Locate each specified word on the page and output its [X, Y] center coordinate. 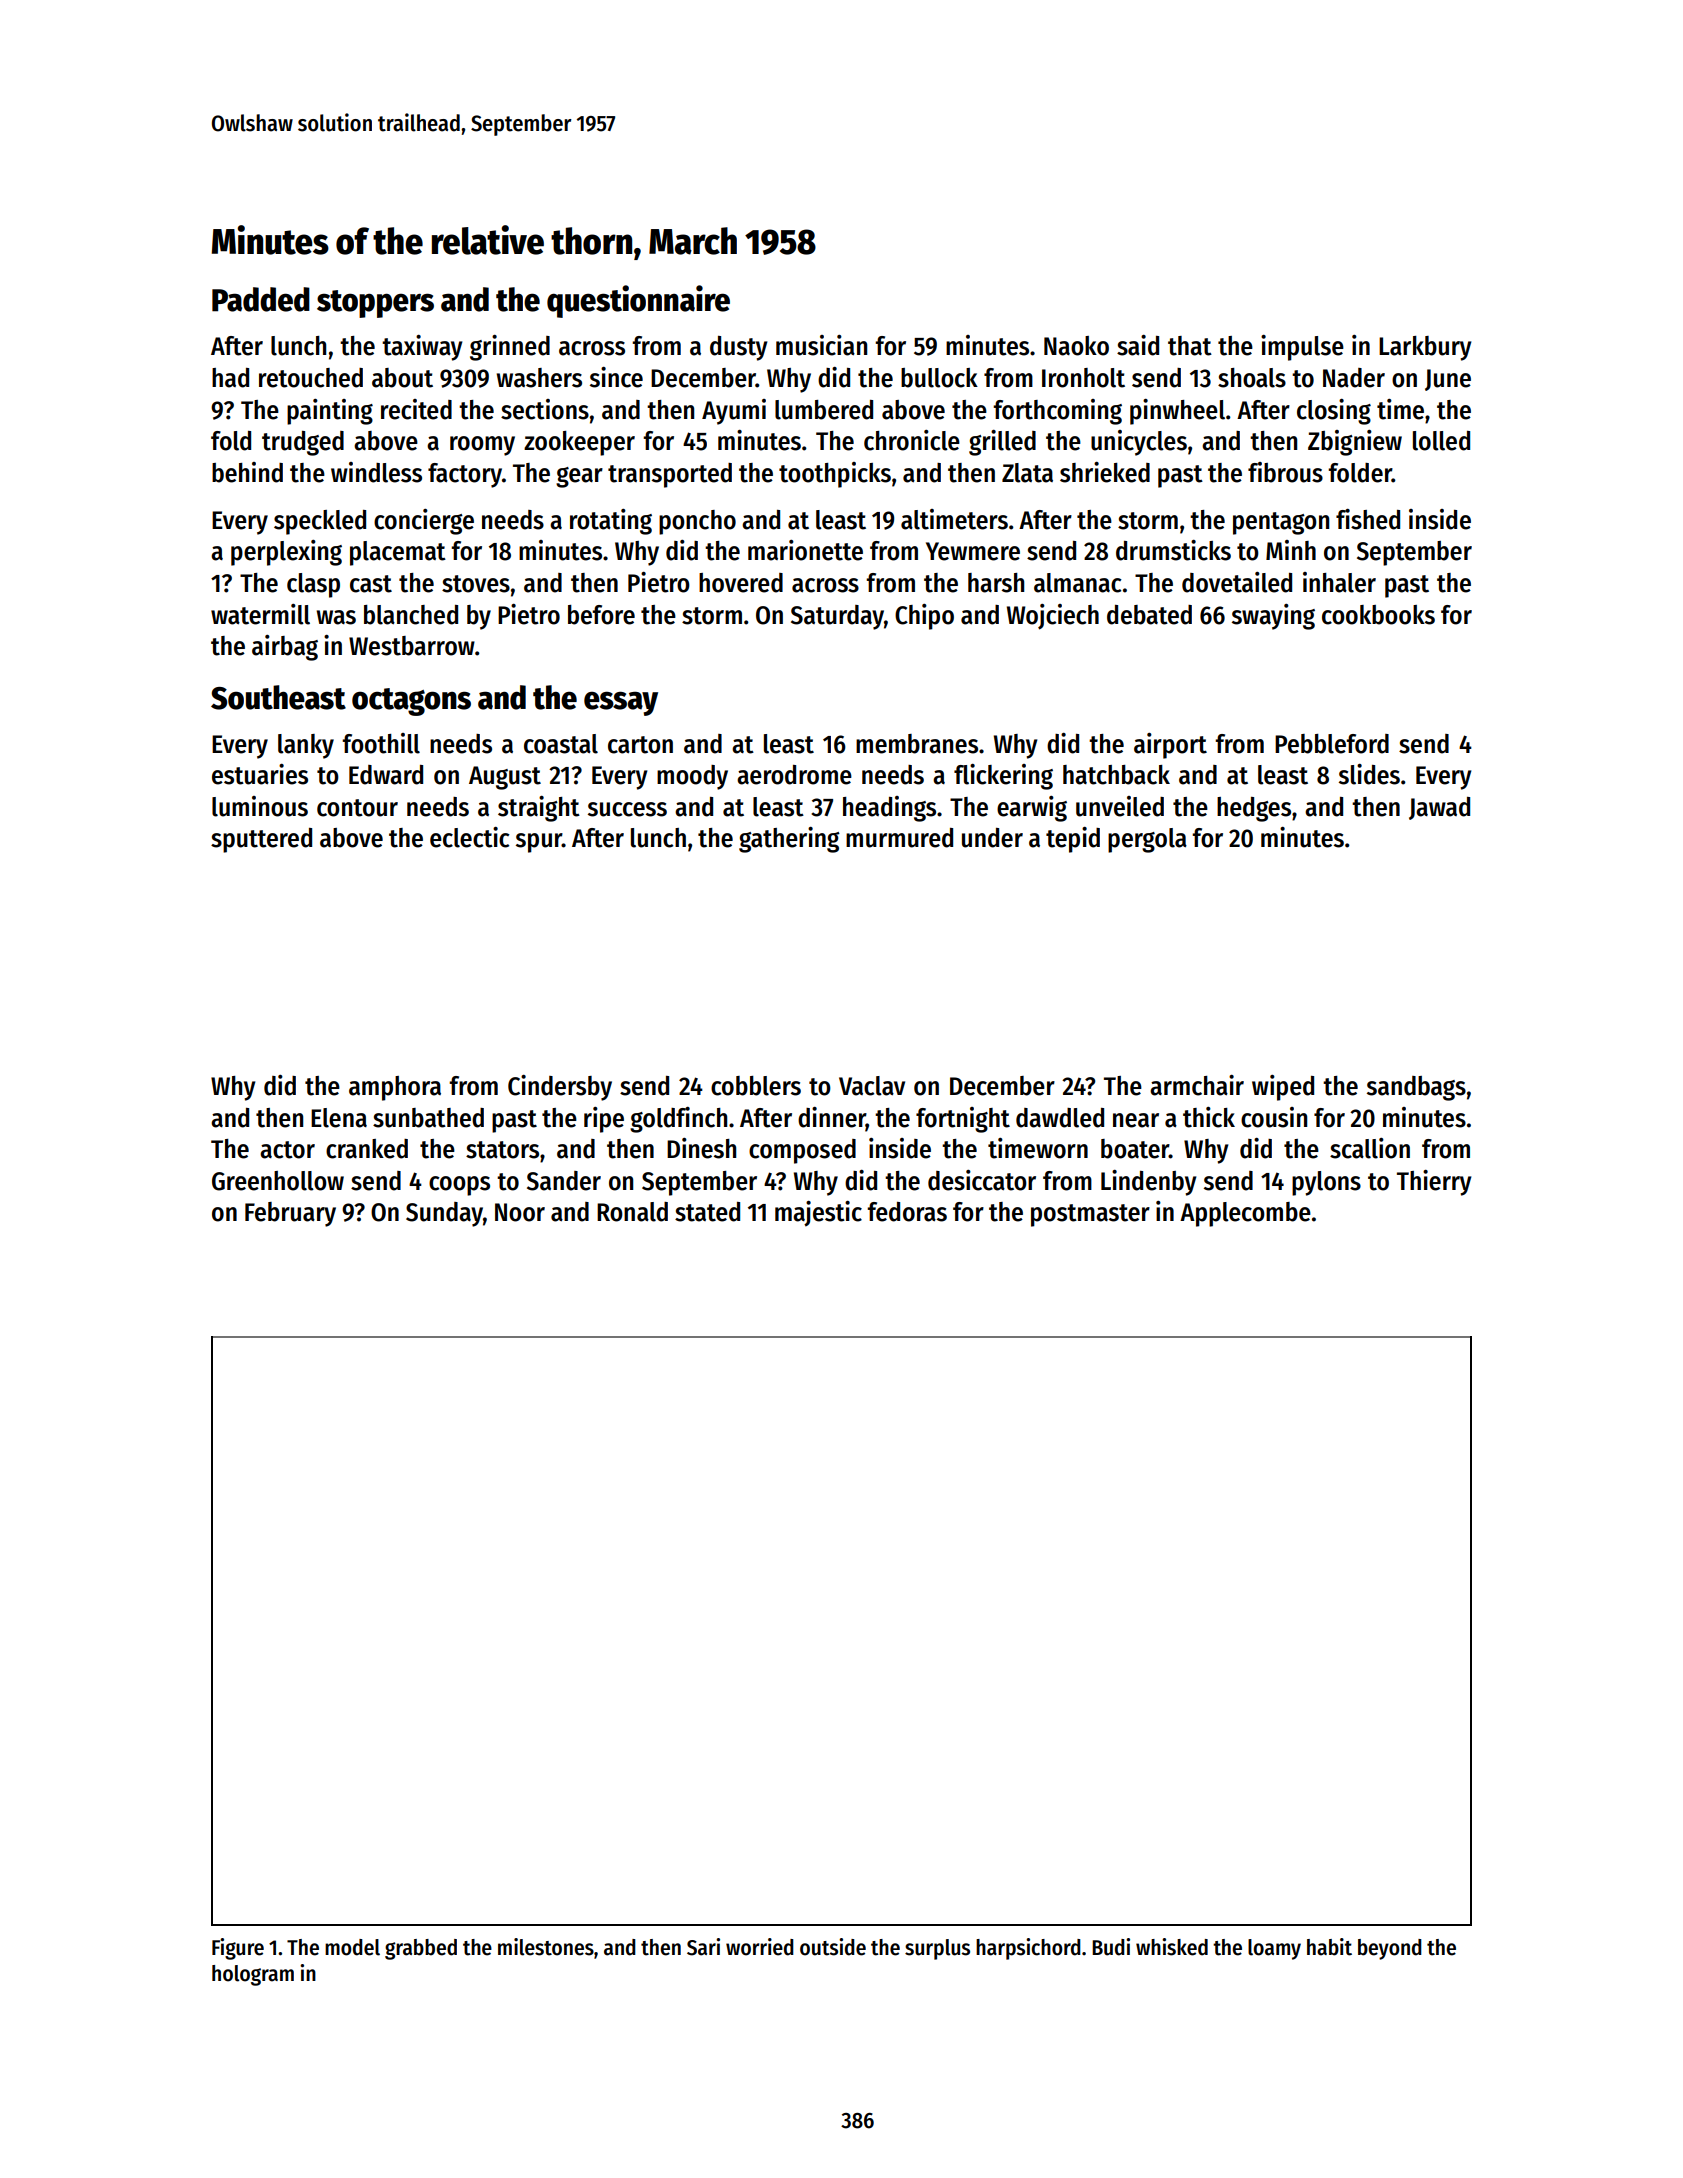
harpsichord [1028, 1949]
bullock [939, 378]
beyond [1390, 1949]
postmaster [1090, 1215]
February [290, 1214]
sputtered [261, 840]
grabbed [421, 1949]
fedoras [907, 1212]
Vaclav [872, 1086]
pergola [1147, 840]
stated [707, 1212]
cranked [367, 1149]
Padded [261, 299]
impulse [1302, 348]
